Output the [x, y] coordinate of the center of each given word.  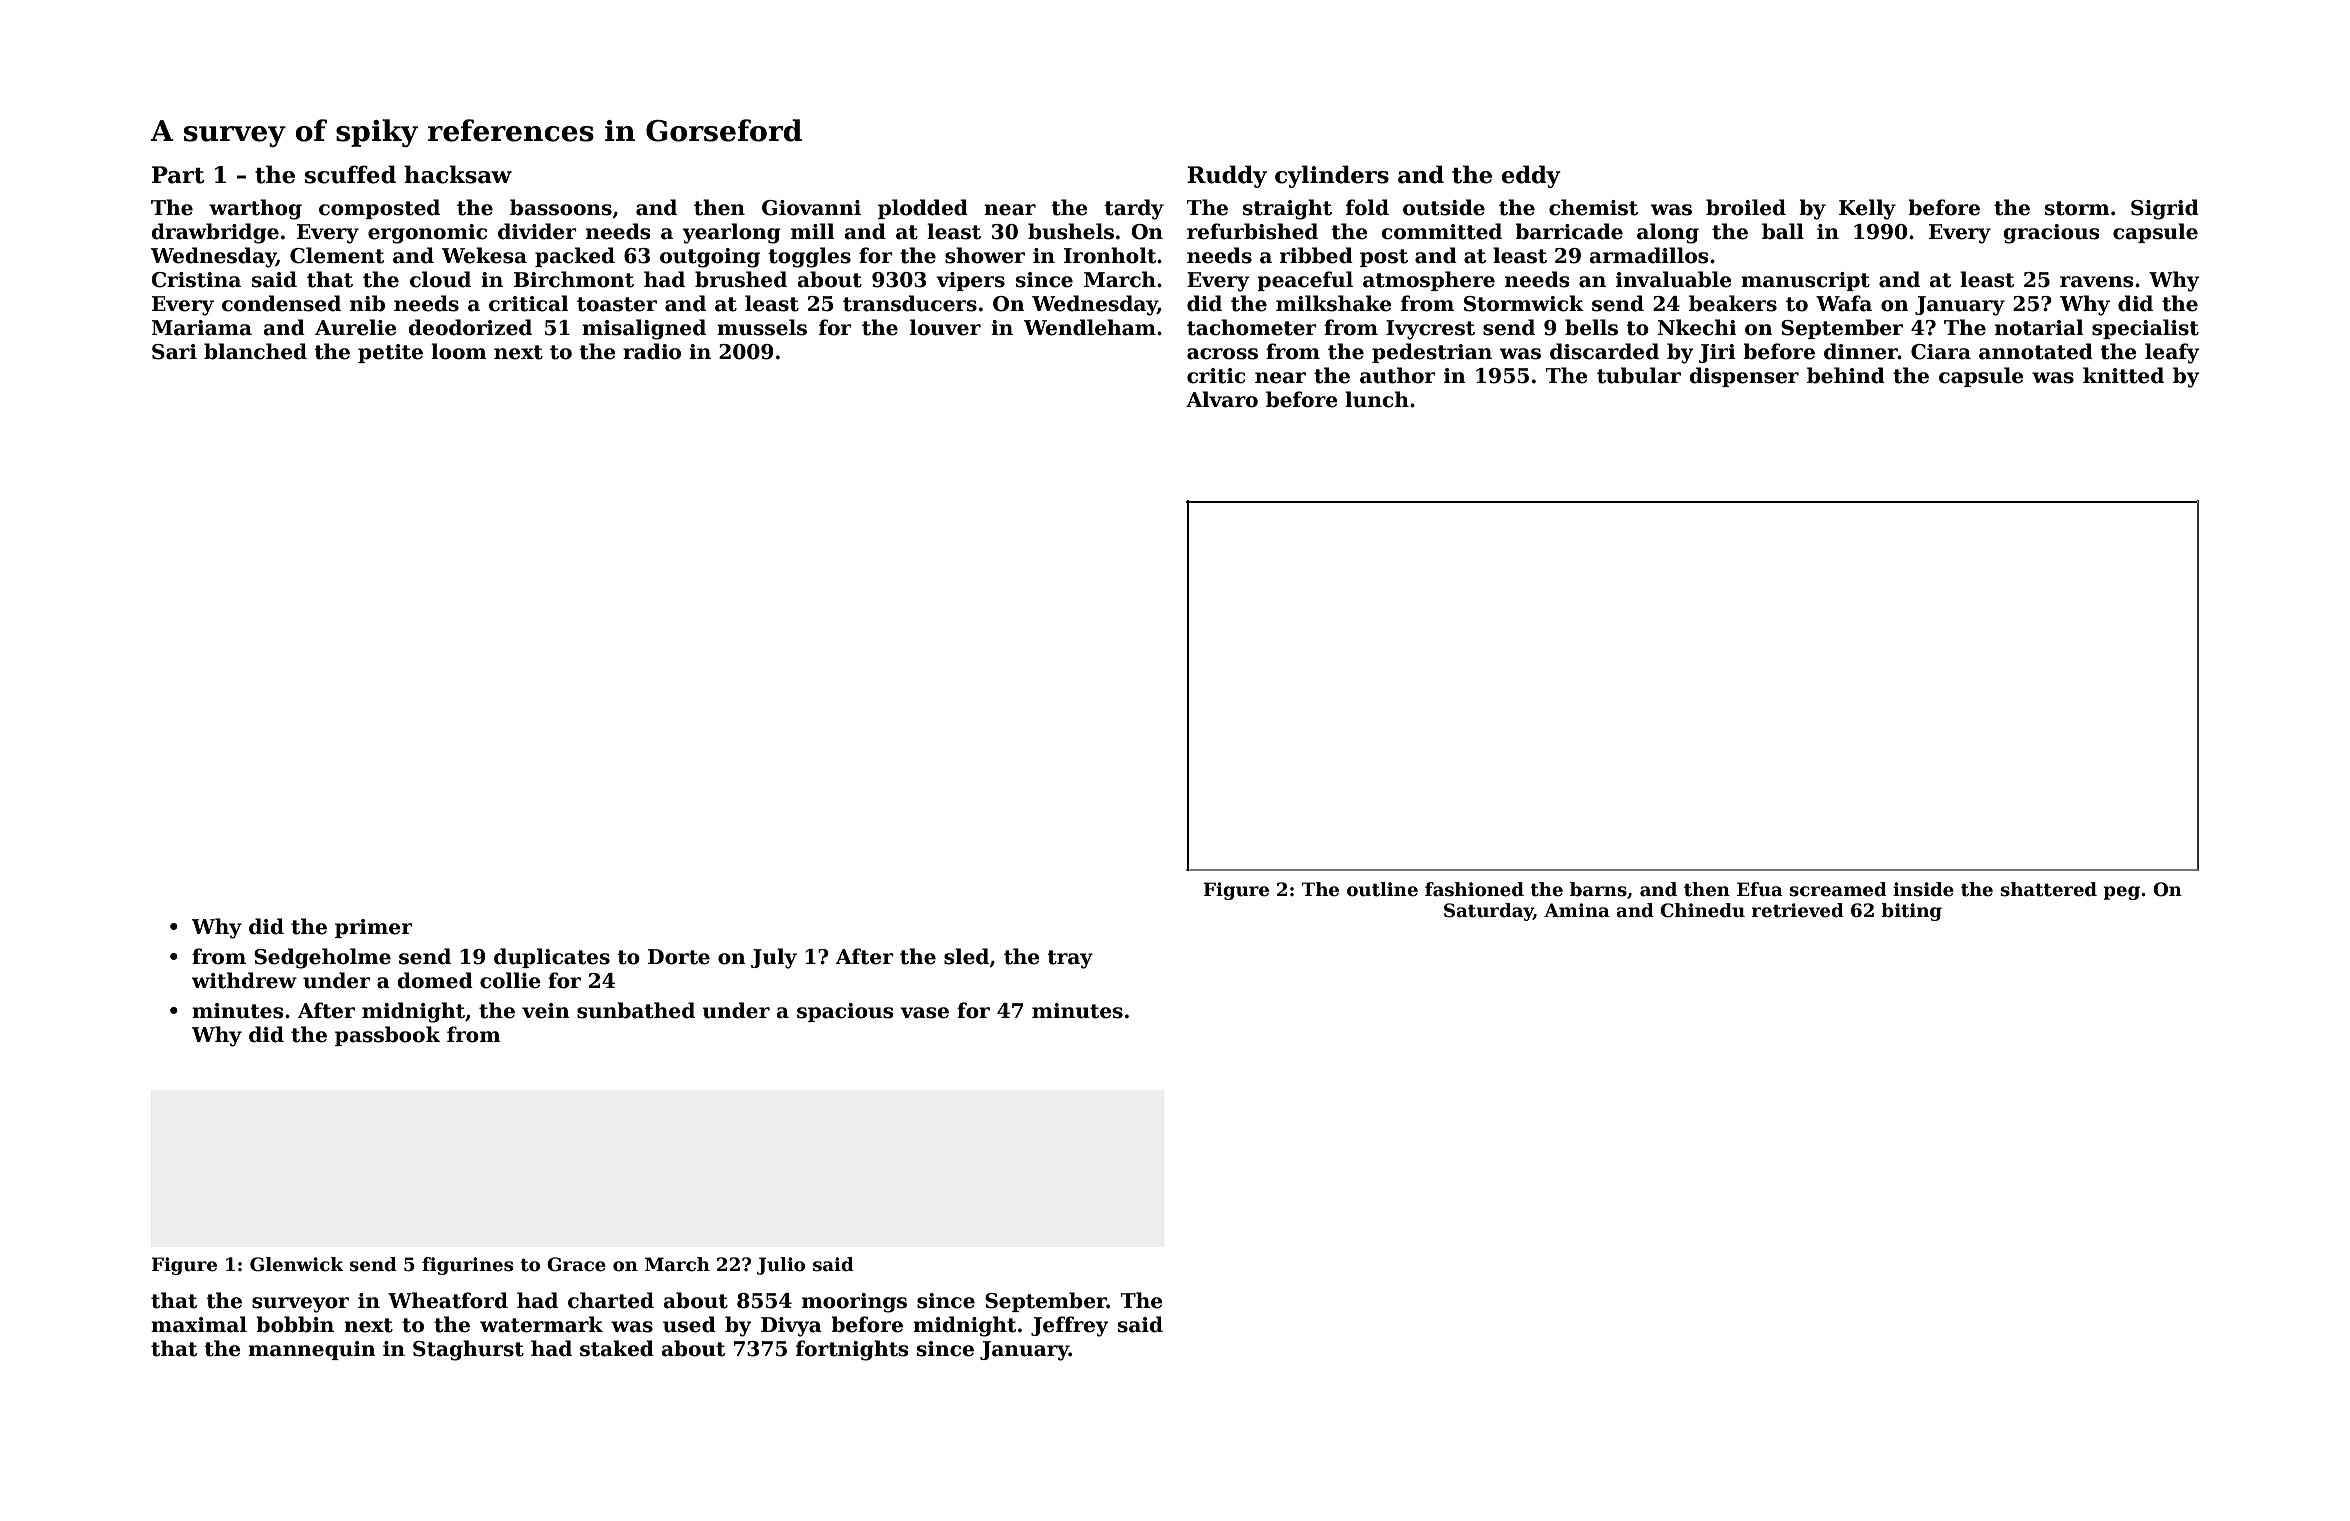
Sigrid [2165, 209]
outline [1382, 889]
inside [1923, 889]
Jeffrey [1070, 1326]
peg [2121, 893]
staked [617, 1348]
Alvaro [1222, 399]
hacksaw [458, 174]
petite [390, 353]
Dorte [679, 957]
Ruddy [1227, 176]
